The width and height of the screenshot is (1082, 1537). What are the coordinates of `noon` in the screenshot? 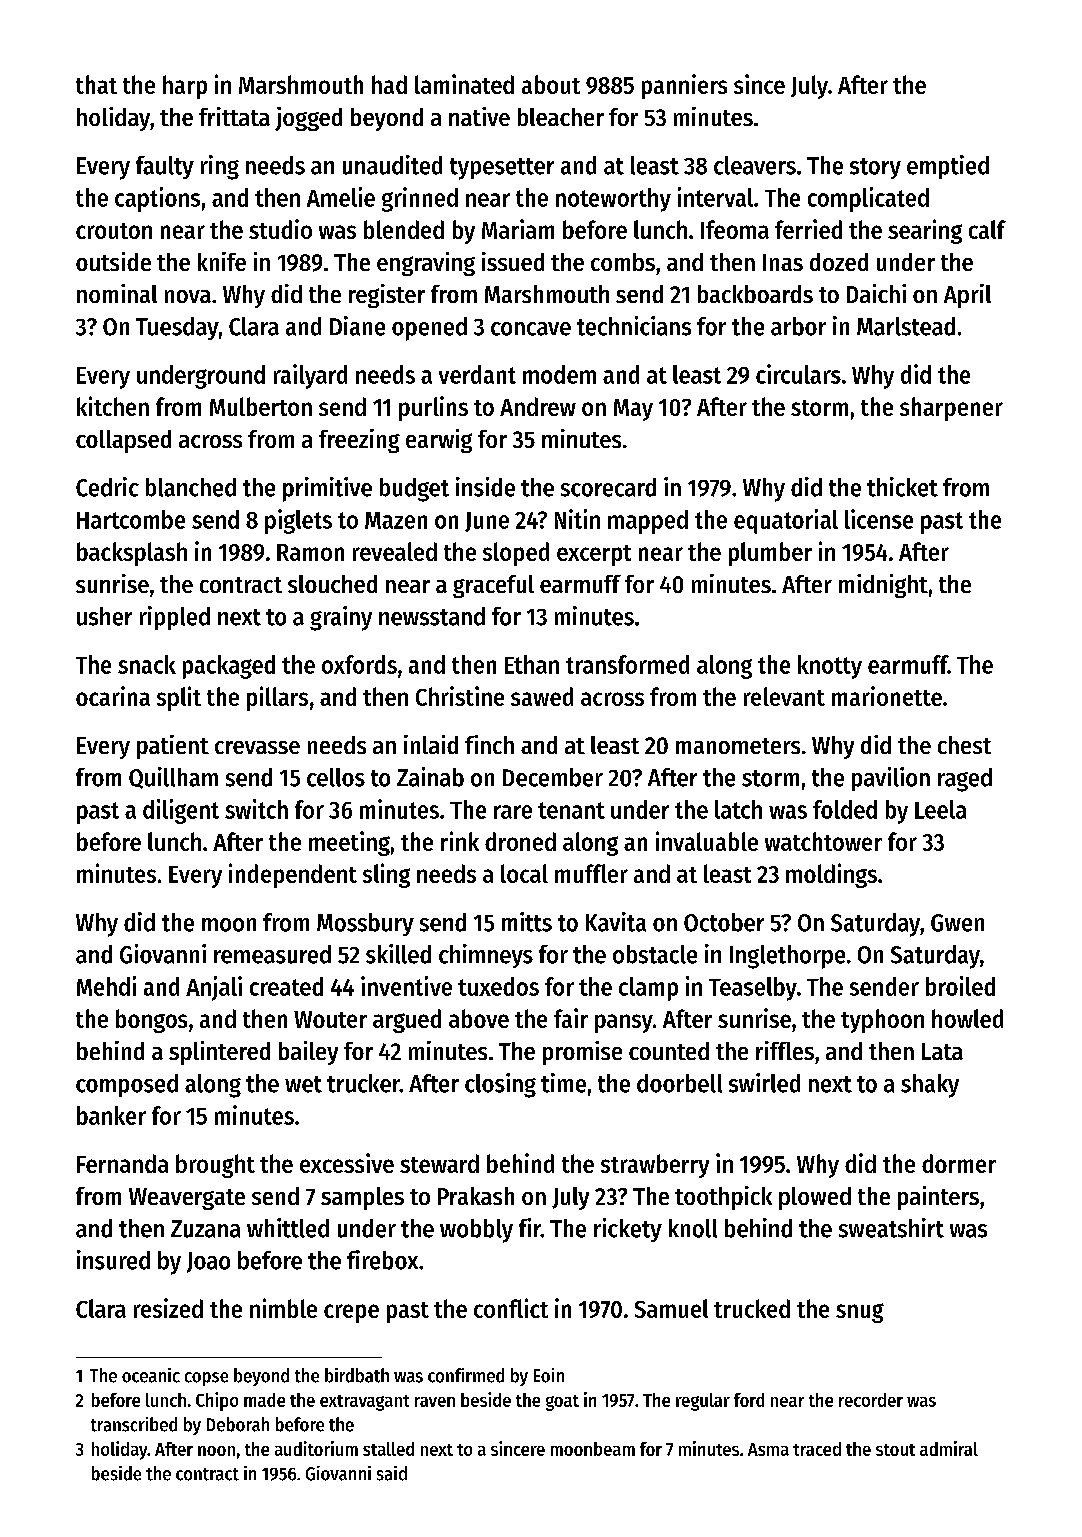 It's located at (216, 1451).
